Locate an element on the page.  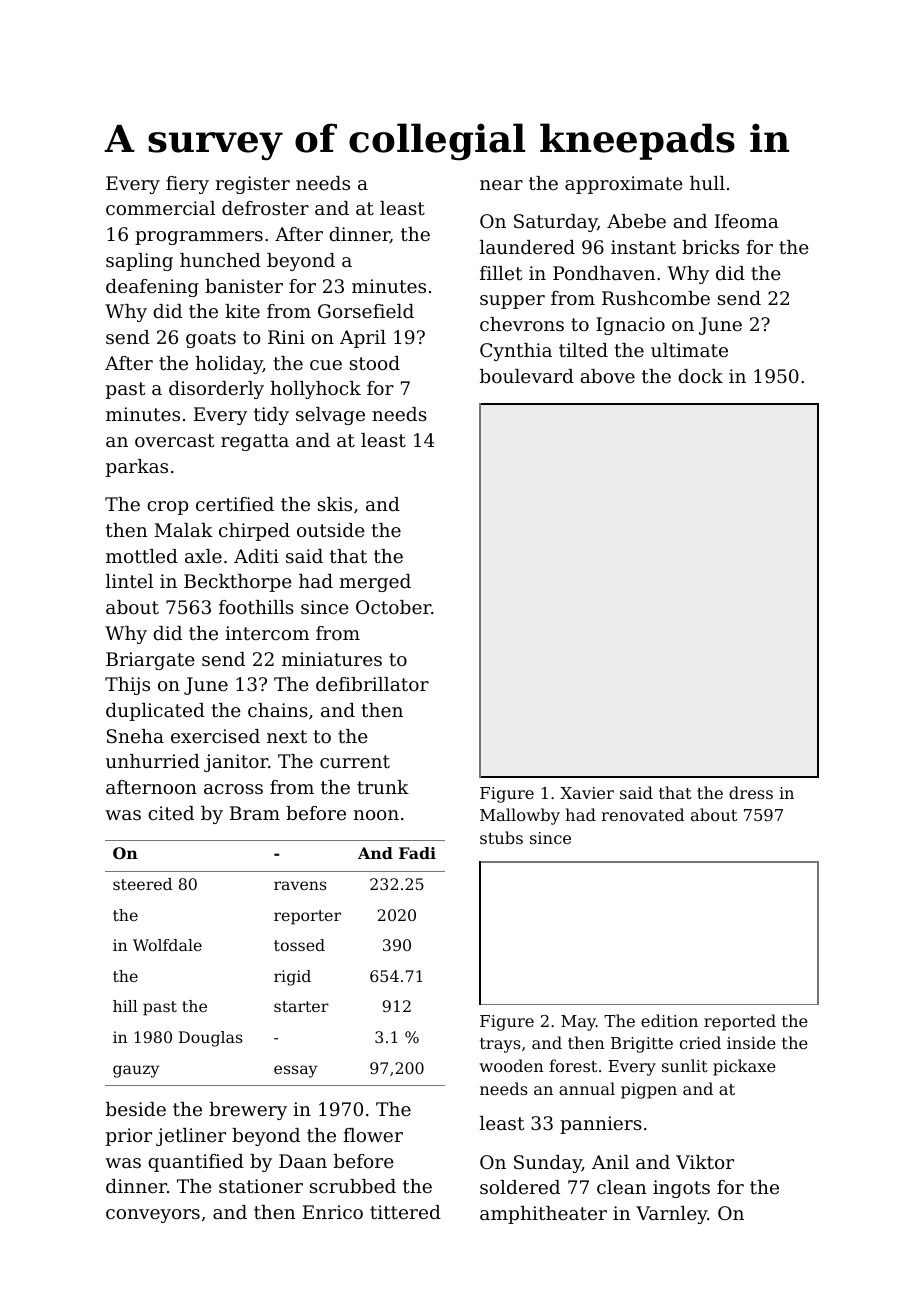
tittered is located at coordinates (405, 1212).
